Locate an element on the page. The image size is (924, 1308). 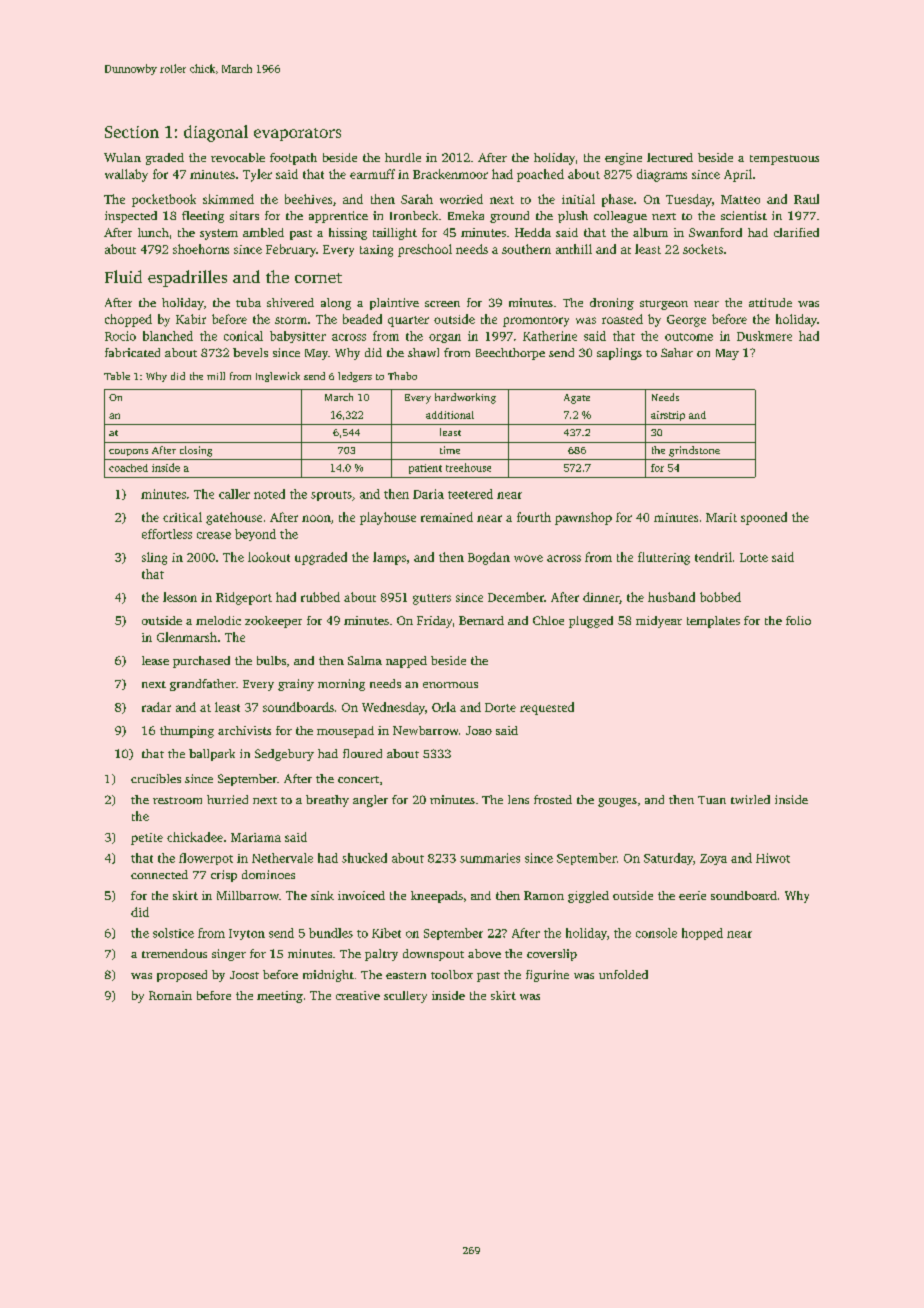
diagonal is located at coordinates (216, 133).
